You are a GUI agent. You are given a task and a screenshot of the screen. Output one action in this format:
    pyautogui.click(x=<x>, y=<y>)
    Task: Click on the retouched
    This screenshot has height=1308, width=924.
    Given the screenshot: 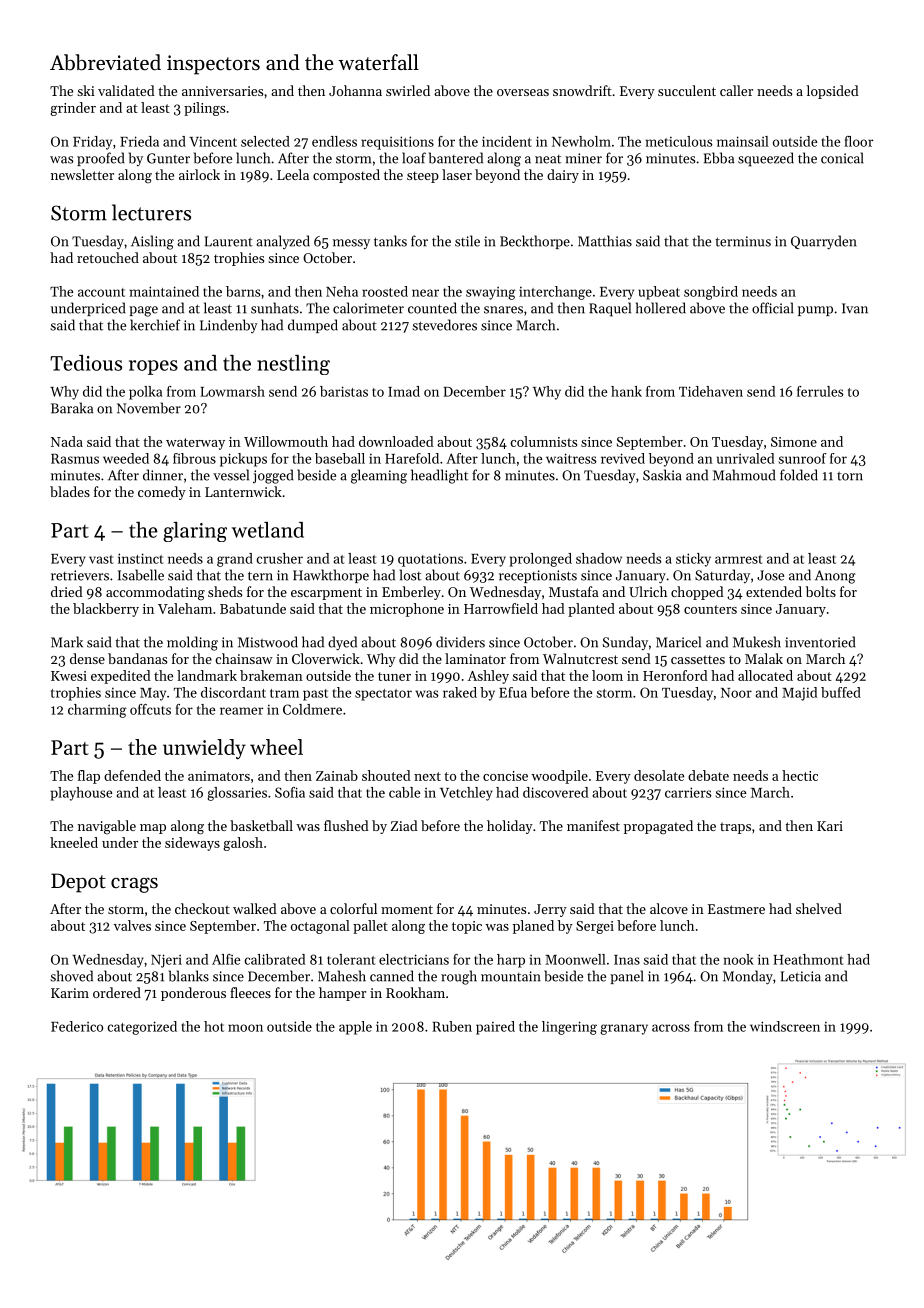 What is the action you would take?
    pyautogui.click(x=108, y=257)
